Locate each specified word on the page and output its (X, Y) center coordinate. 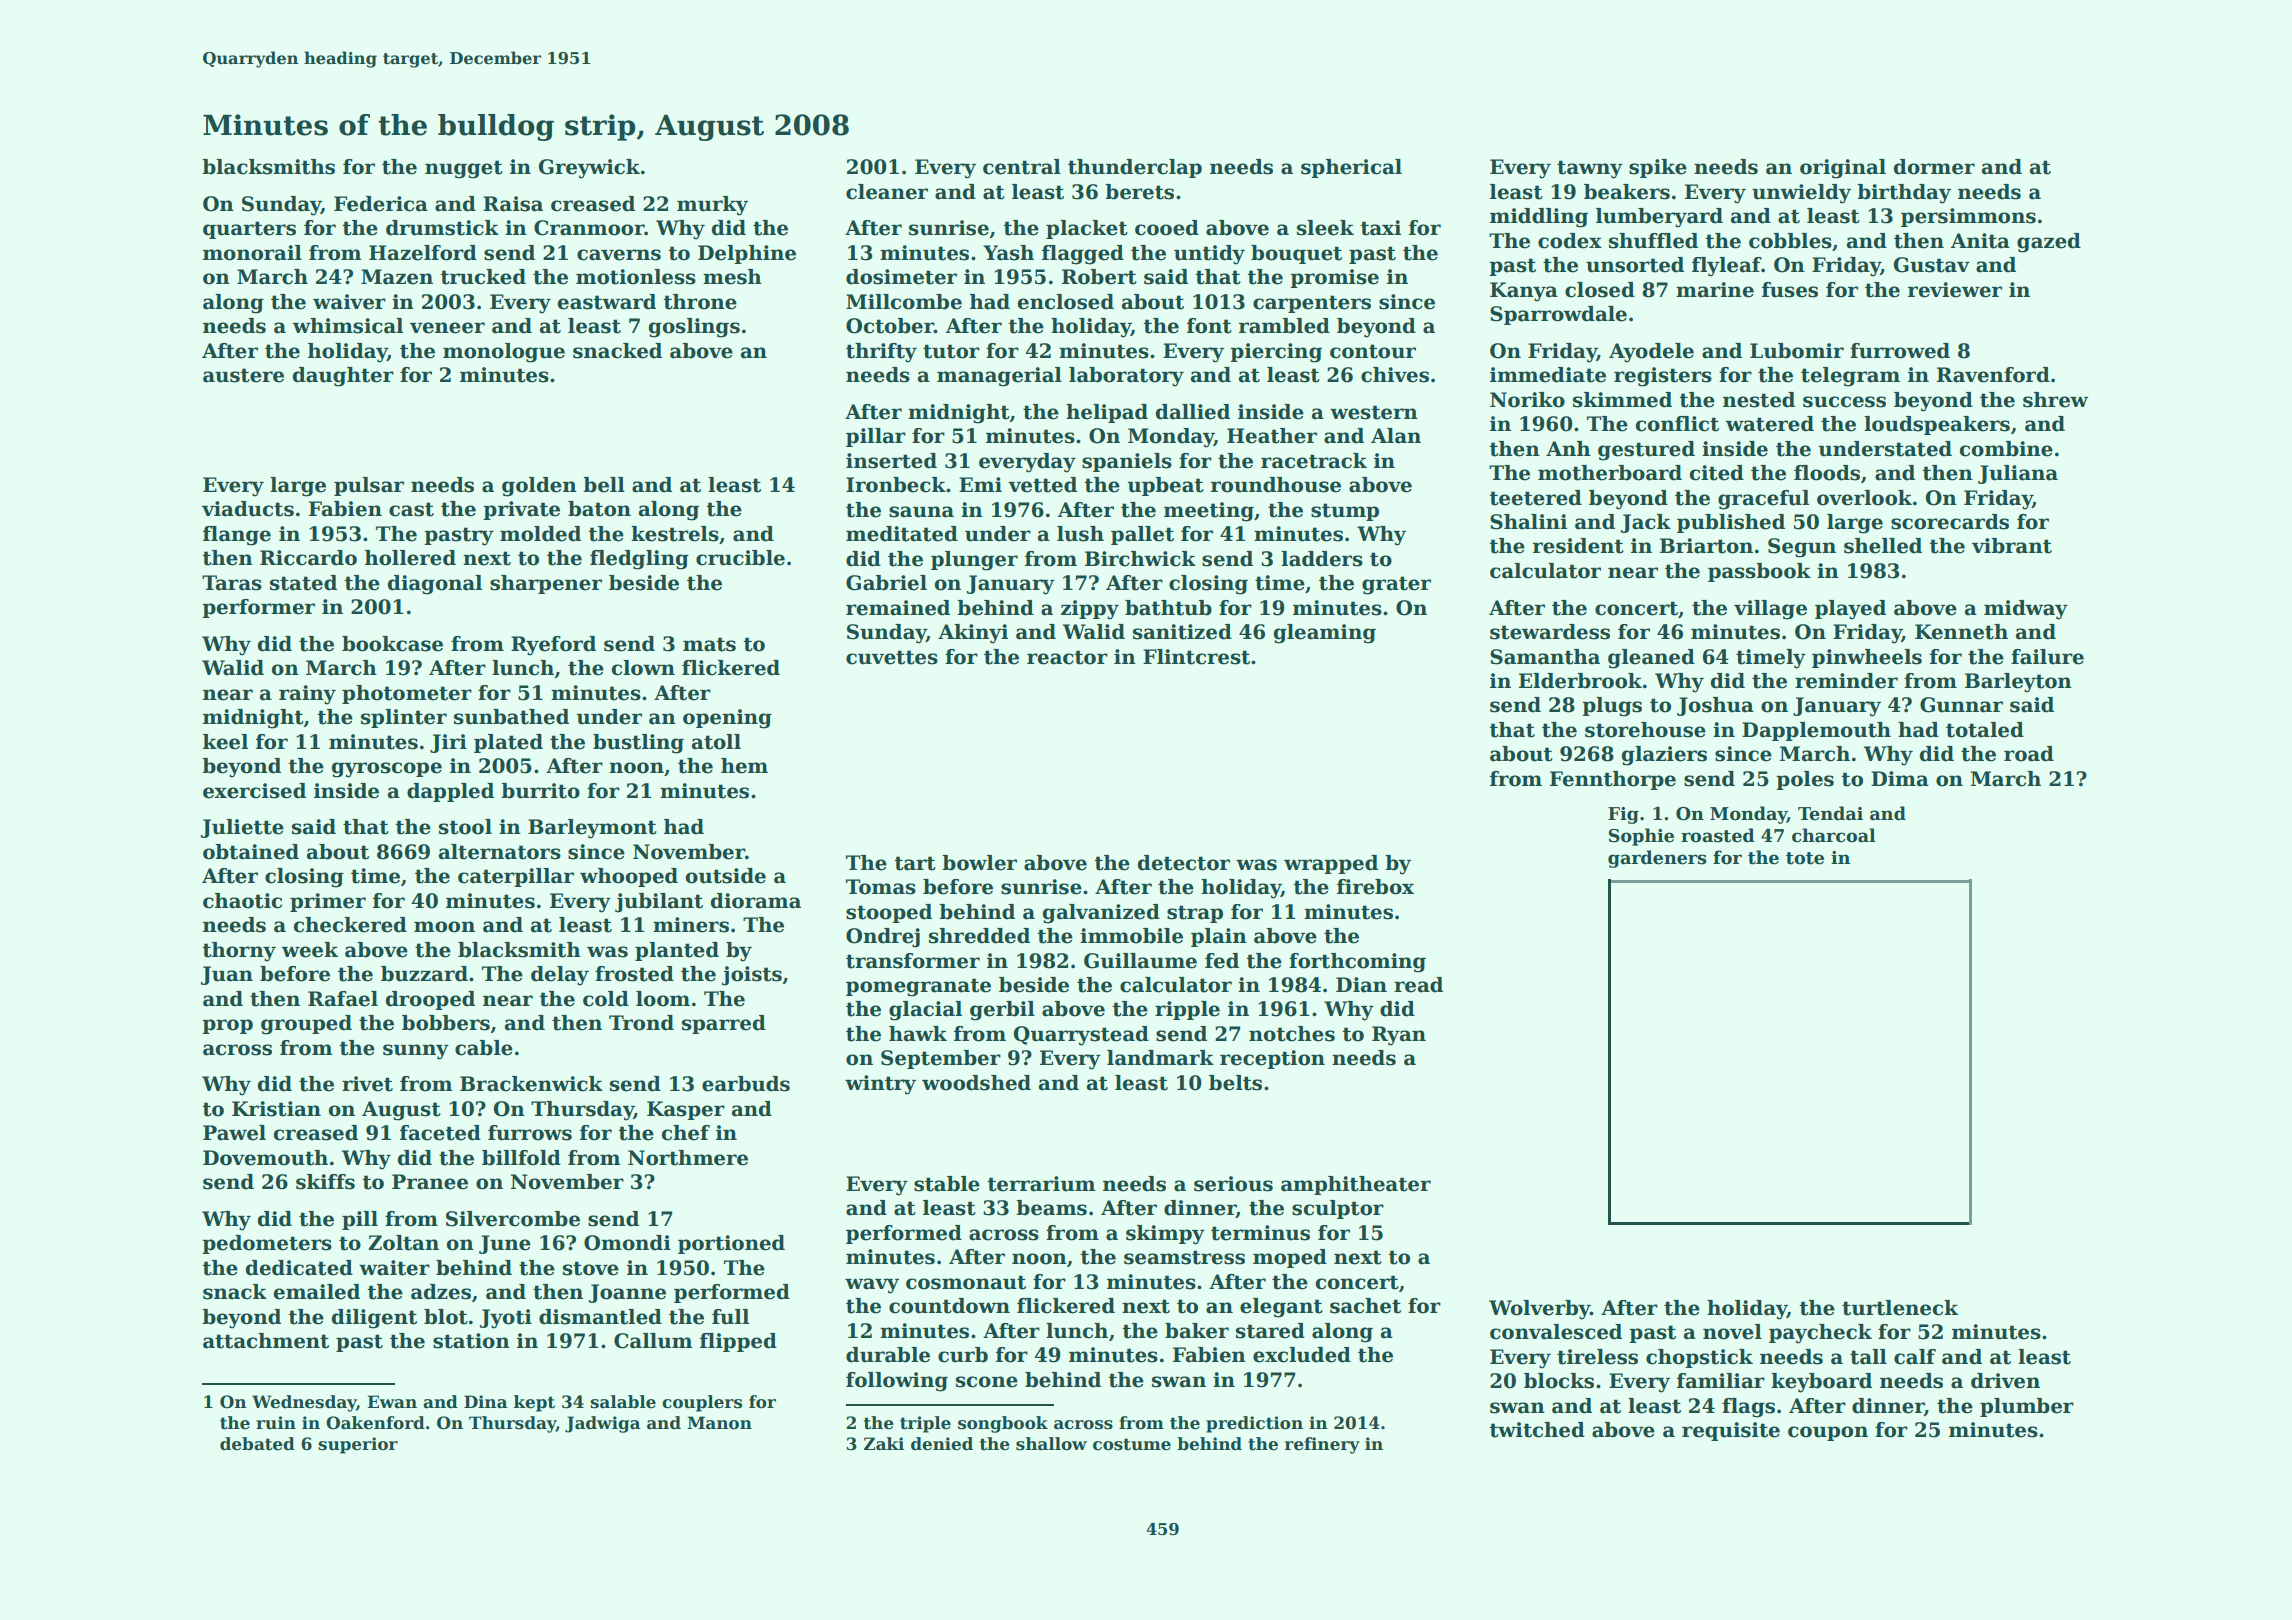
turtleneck (1900, 1308)
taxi (1381, 228)
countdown (949, 1306)
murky (712, 206)
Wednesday (304, 1403)
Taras (232, 583)
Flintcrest (1196, 657)
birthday (1904, 194)
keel (225, 742)
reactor (1067, 657)
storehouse (1645, 730)
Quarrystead (1081, 1036)
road (2029, 754)
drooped (430, 1000)
